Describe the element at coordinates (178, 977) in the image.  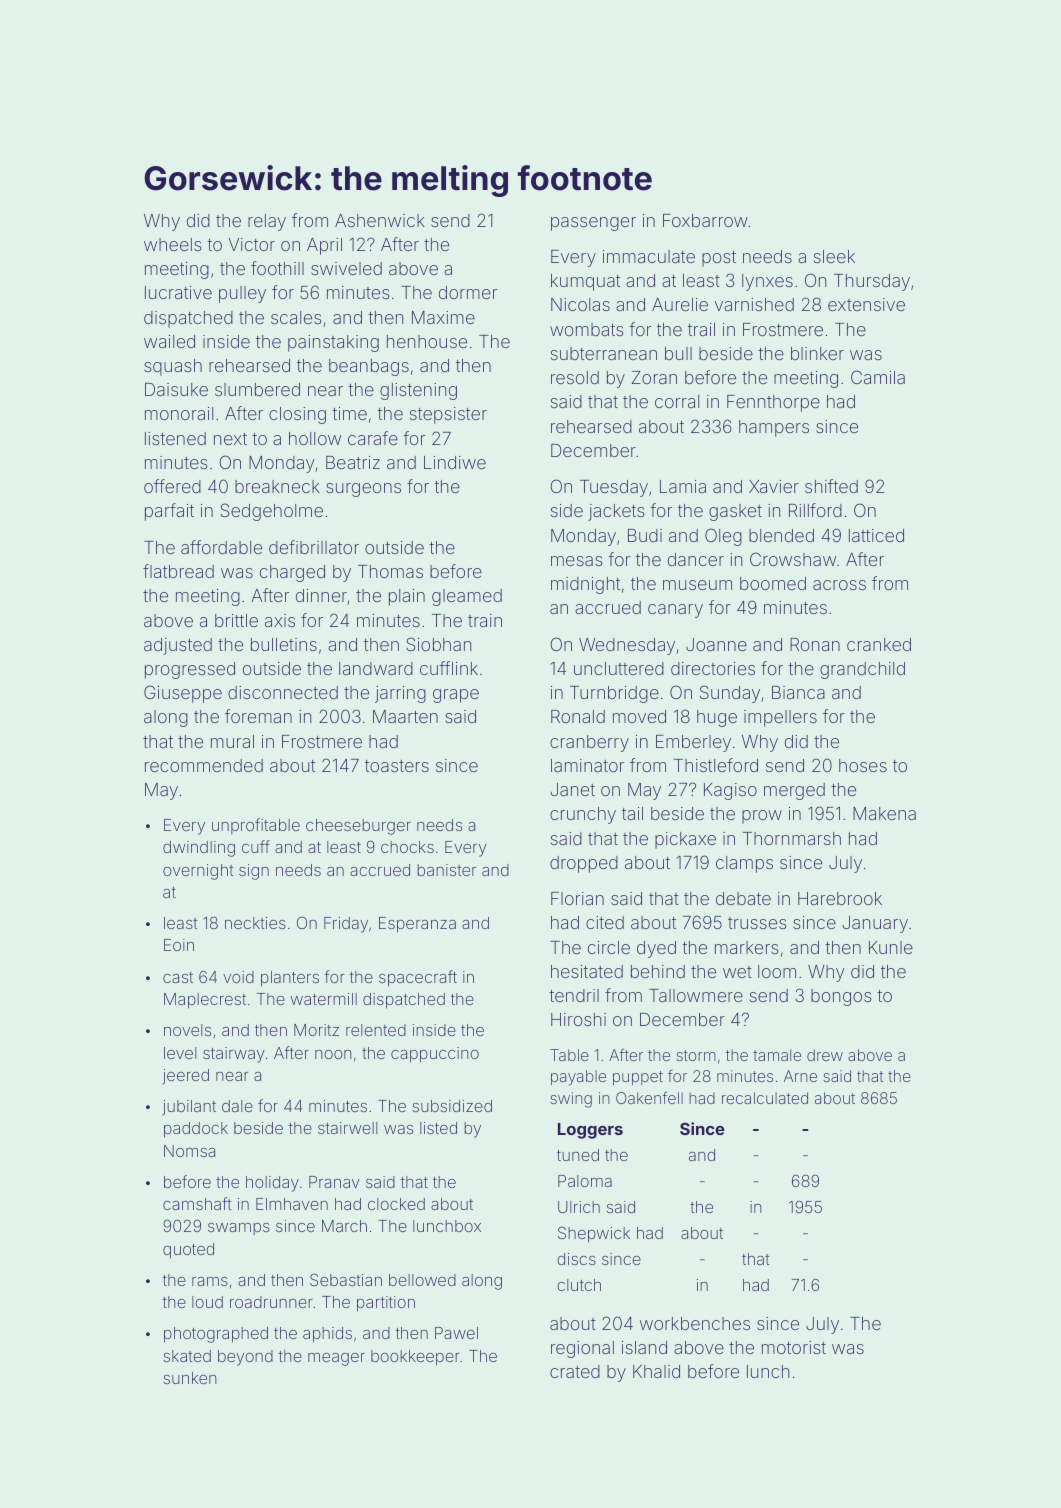
I see `cast` at that location.
